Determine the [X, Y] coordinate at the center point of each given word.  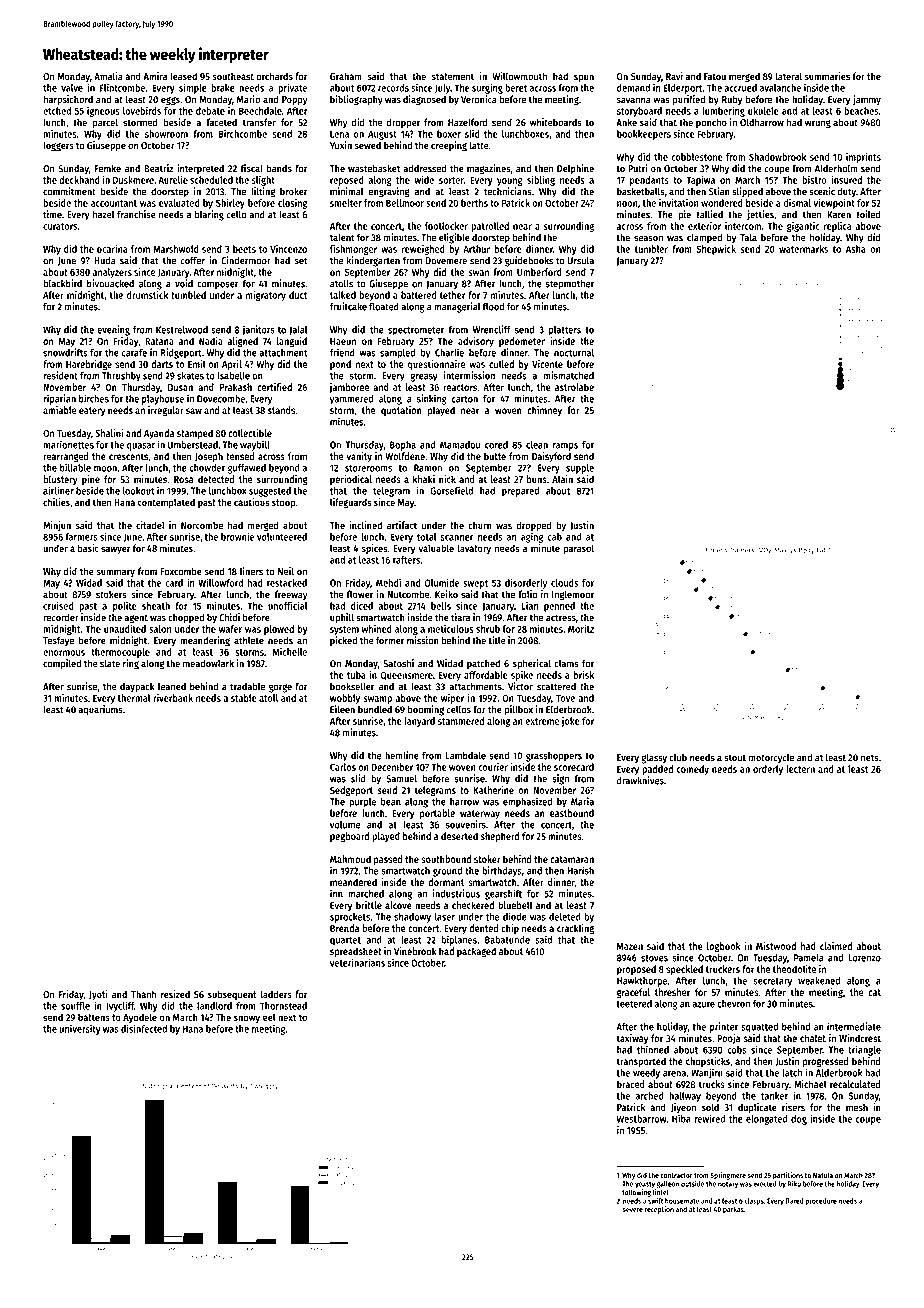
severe [633, 1210]
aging [532, 537]
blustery [60, 480]
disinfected [144, 1028]
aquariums [100, 710]
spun [584, 78]
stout [735, 758]
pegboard [349, 837]
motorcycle [771, 759]
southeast [233, 76]
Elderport [682, 89]
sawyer [116, 550]
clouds [564, 583]
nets [870, 758]
